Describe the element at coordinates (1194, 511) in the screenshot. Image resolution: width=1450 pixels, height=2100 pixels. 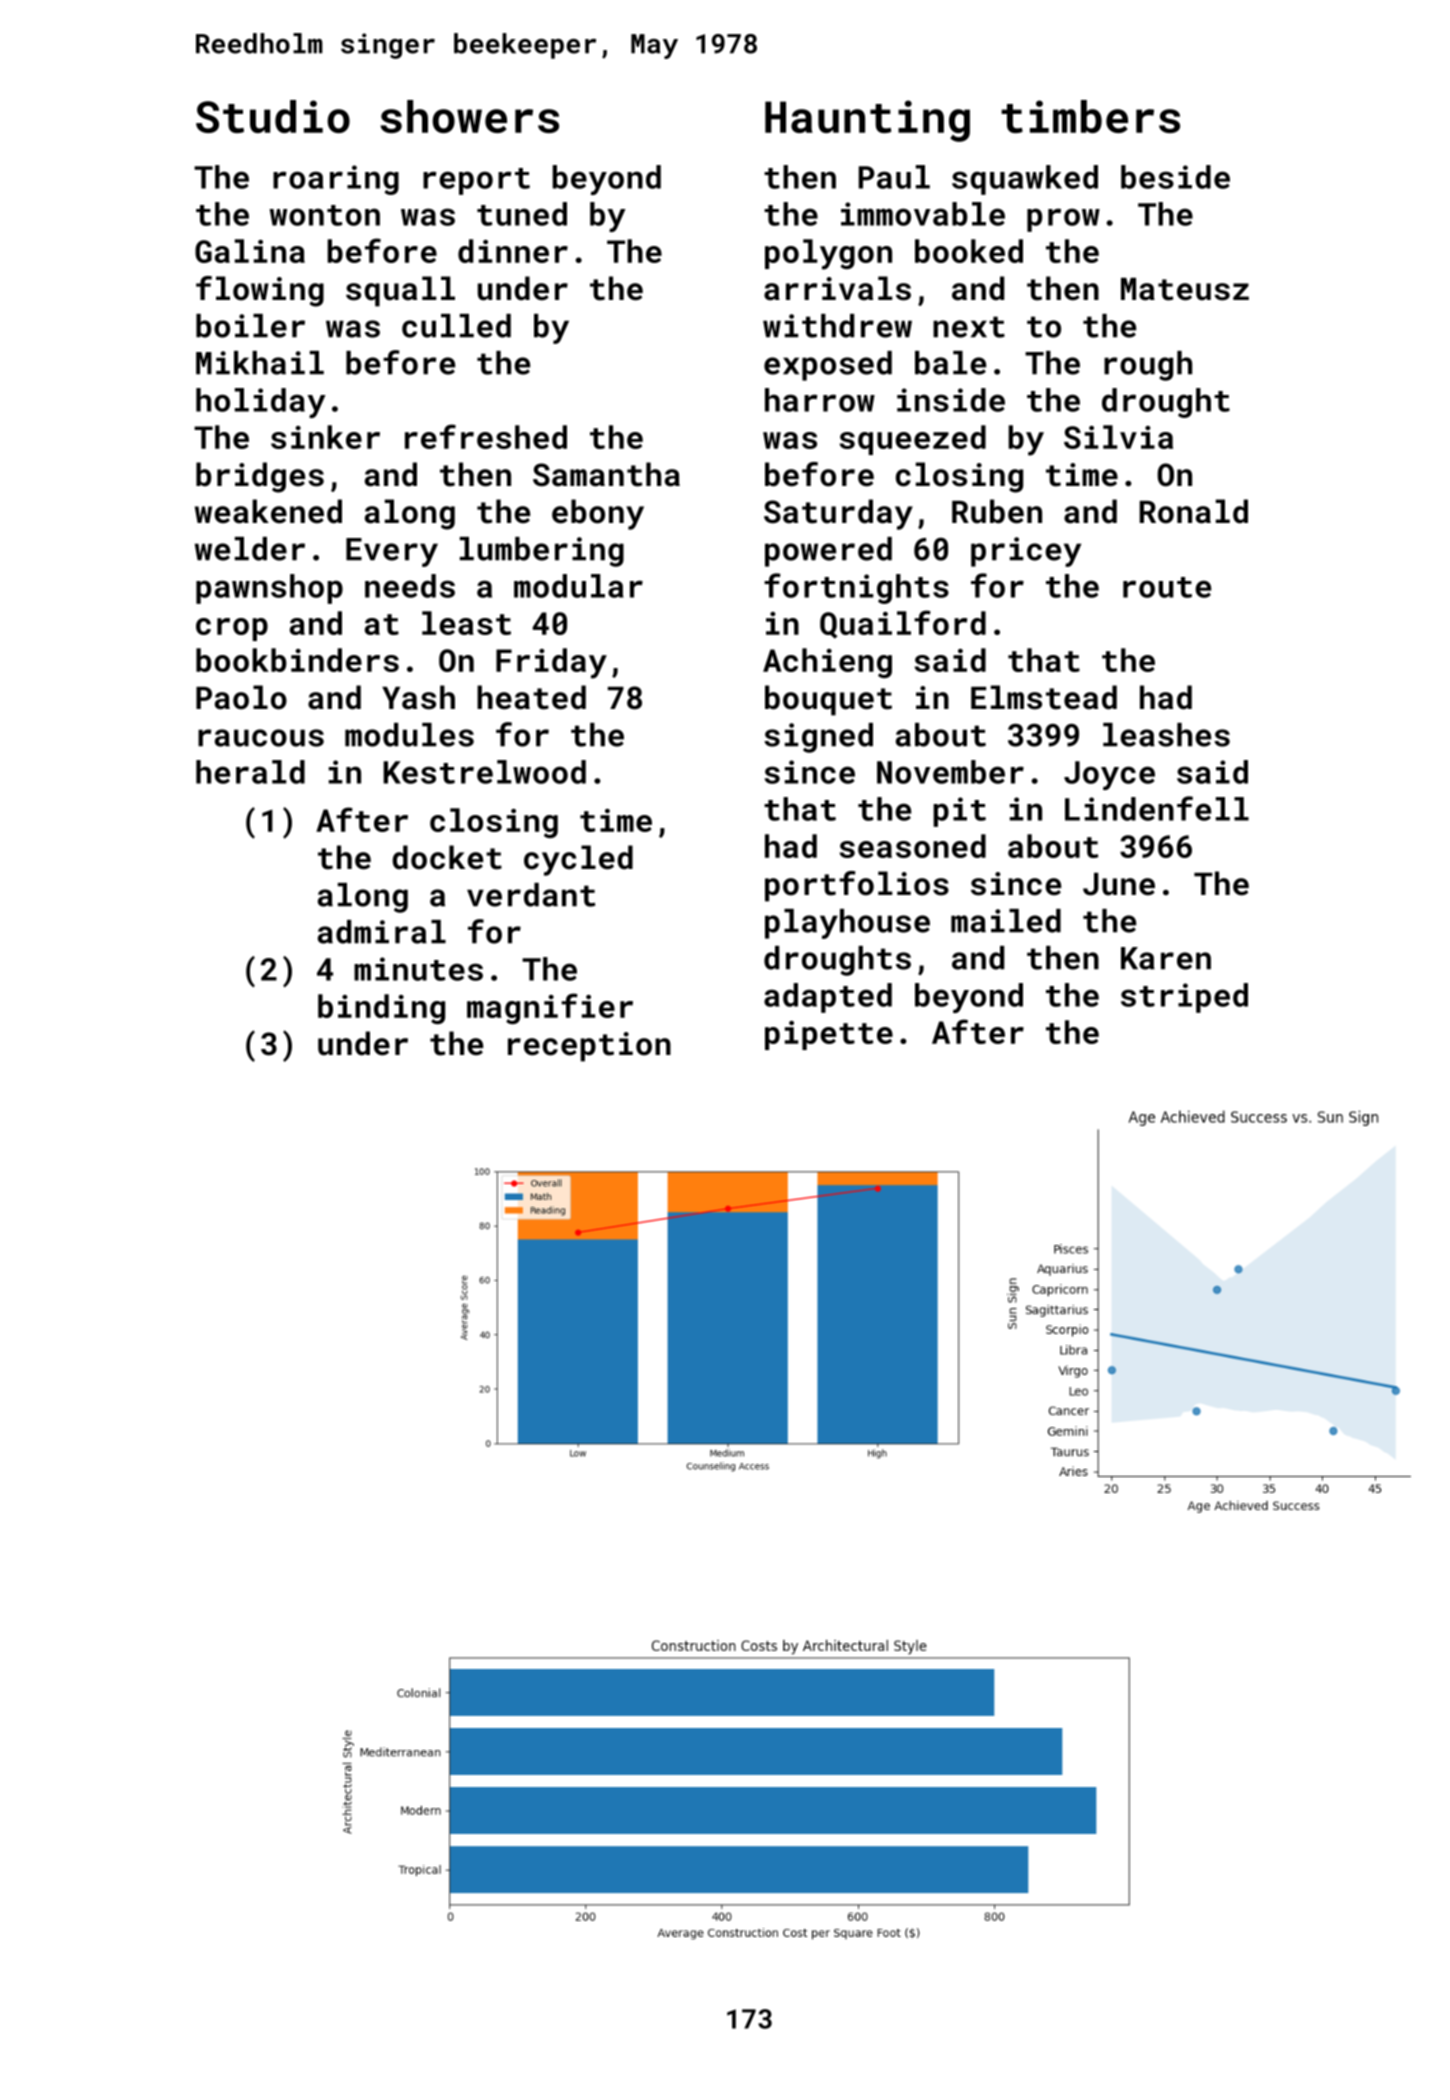
I see `Ronald` at that location.
